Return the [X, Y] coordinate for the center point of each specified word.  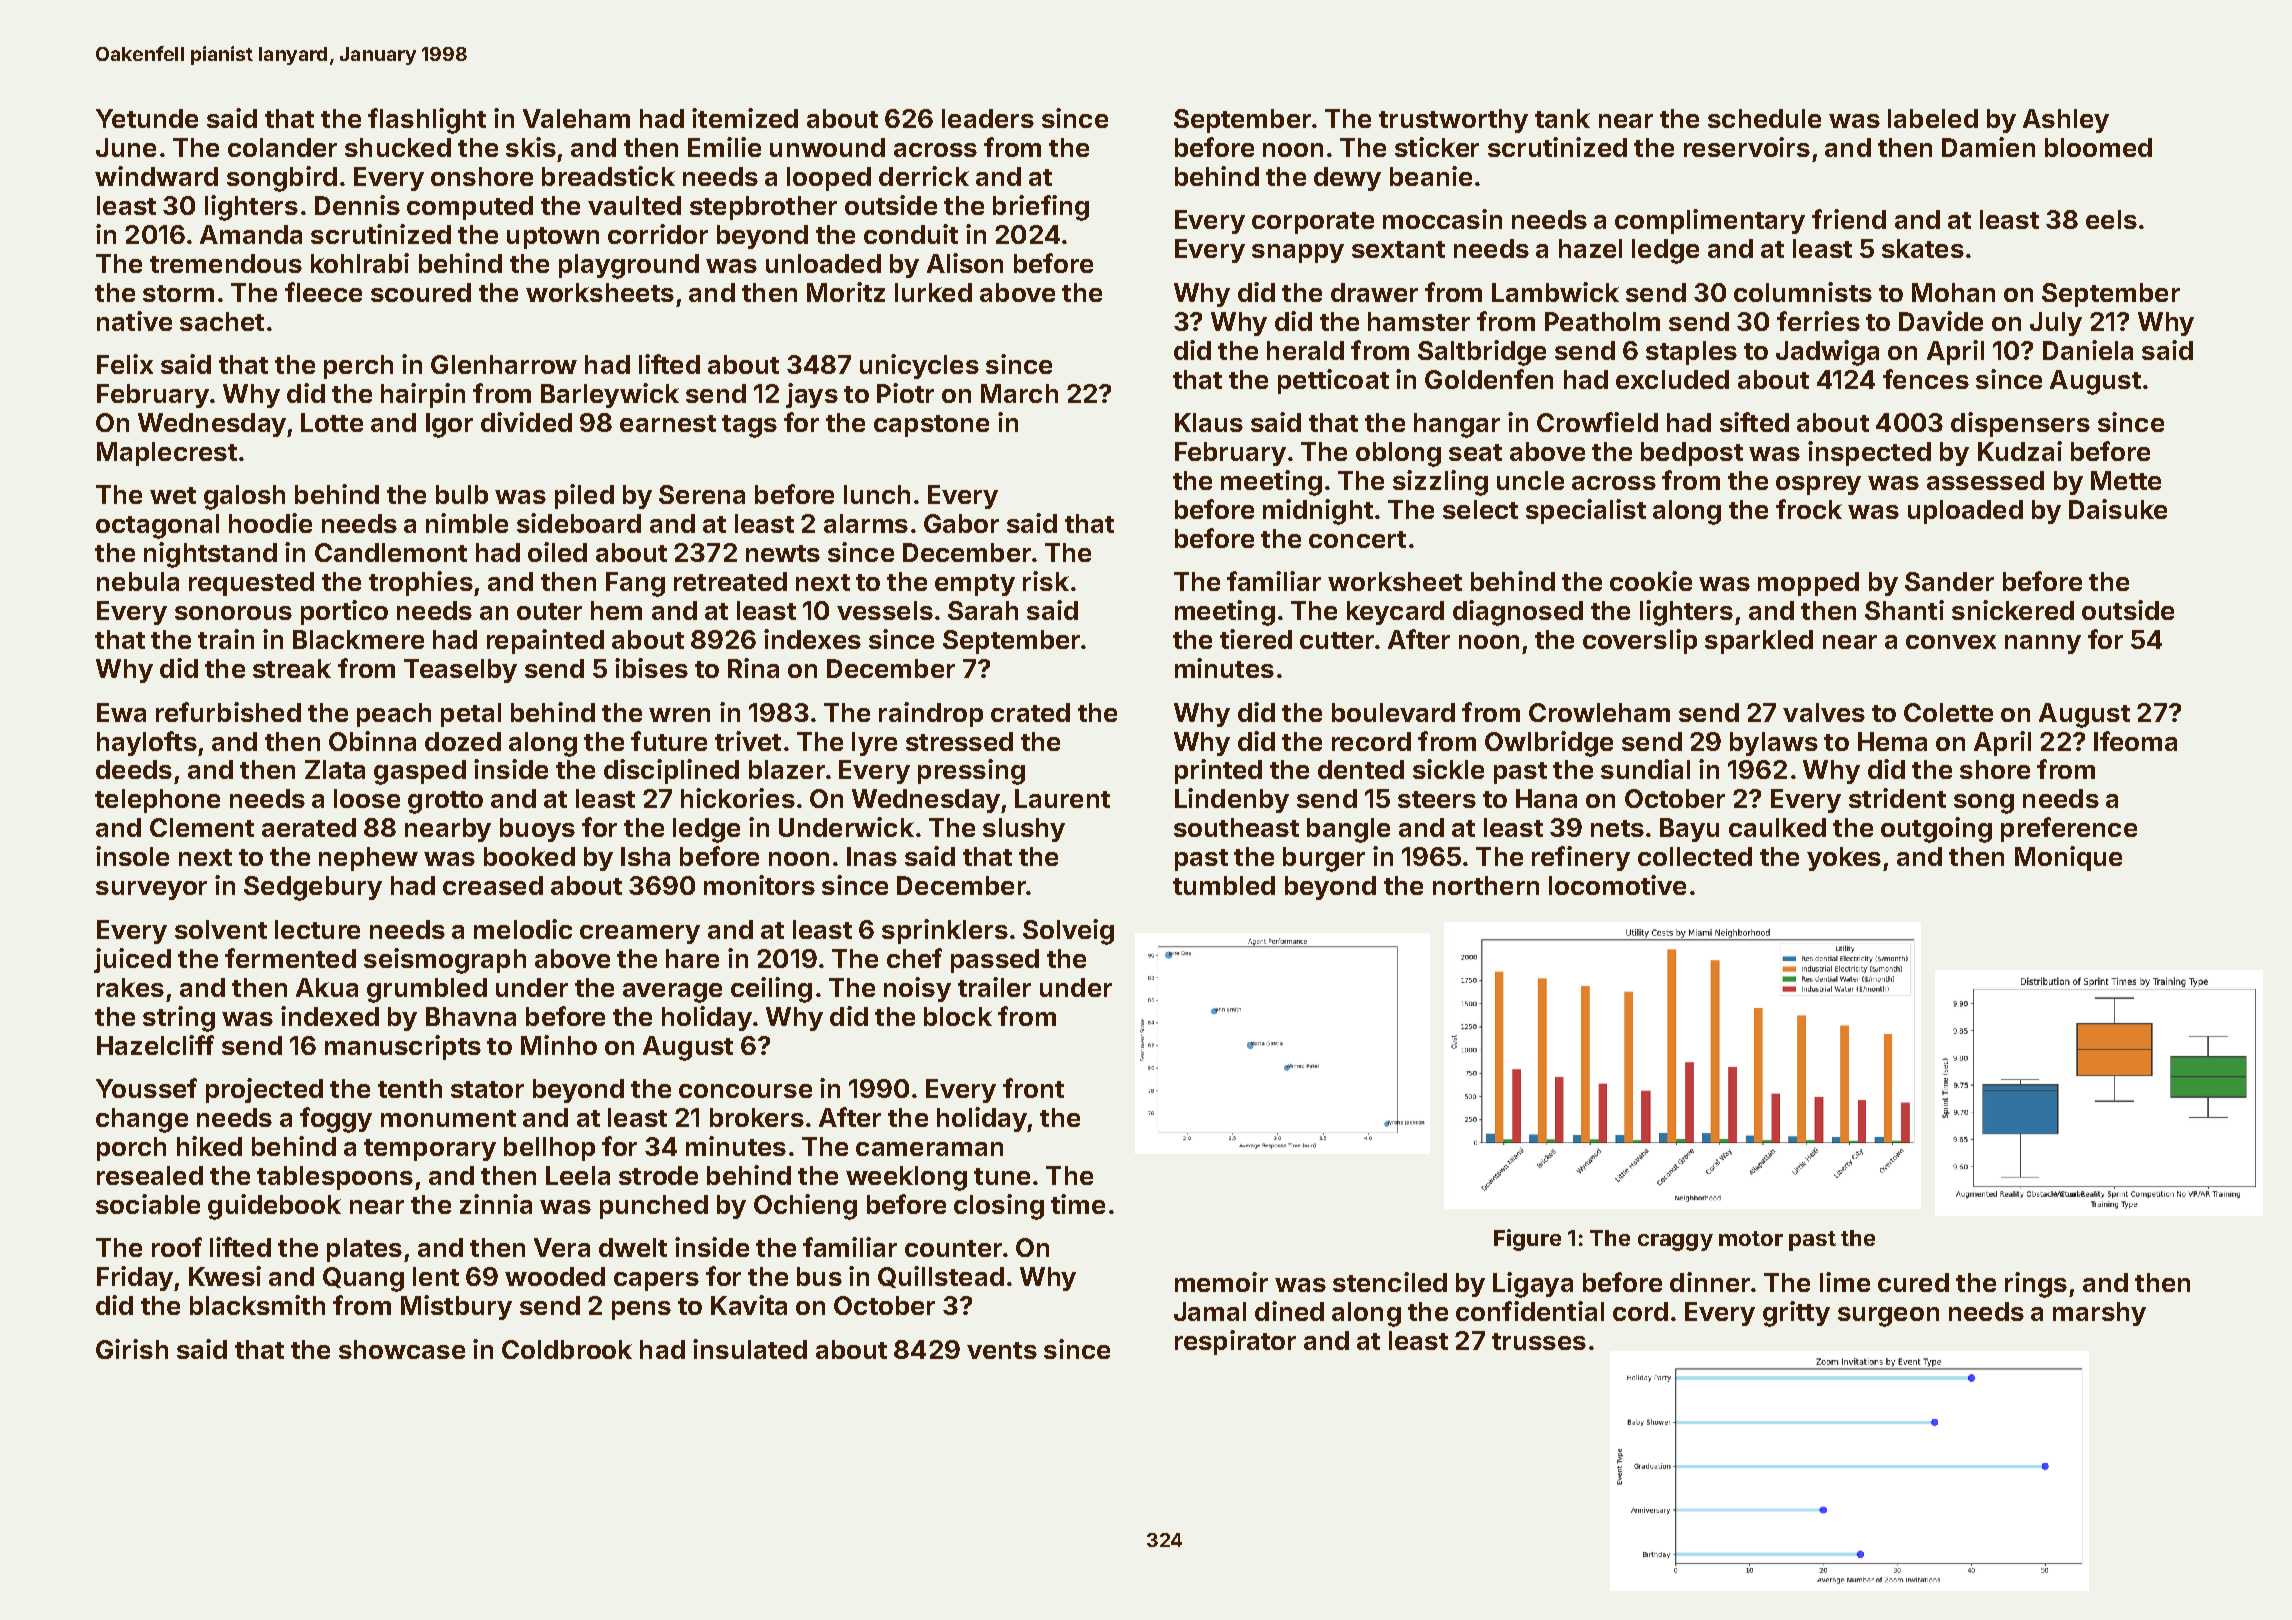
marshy [2099, 1314]
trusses [1539, 1341]
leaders [988, 118]
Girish [132, 1349]
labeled [1933, 118]
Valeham [576, 118]
